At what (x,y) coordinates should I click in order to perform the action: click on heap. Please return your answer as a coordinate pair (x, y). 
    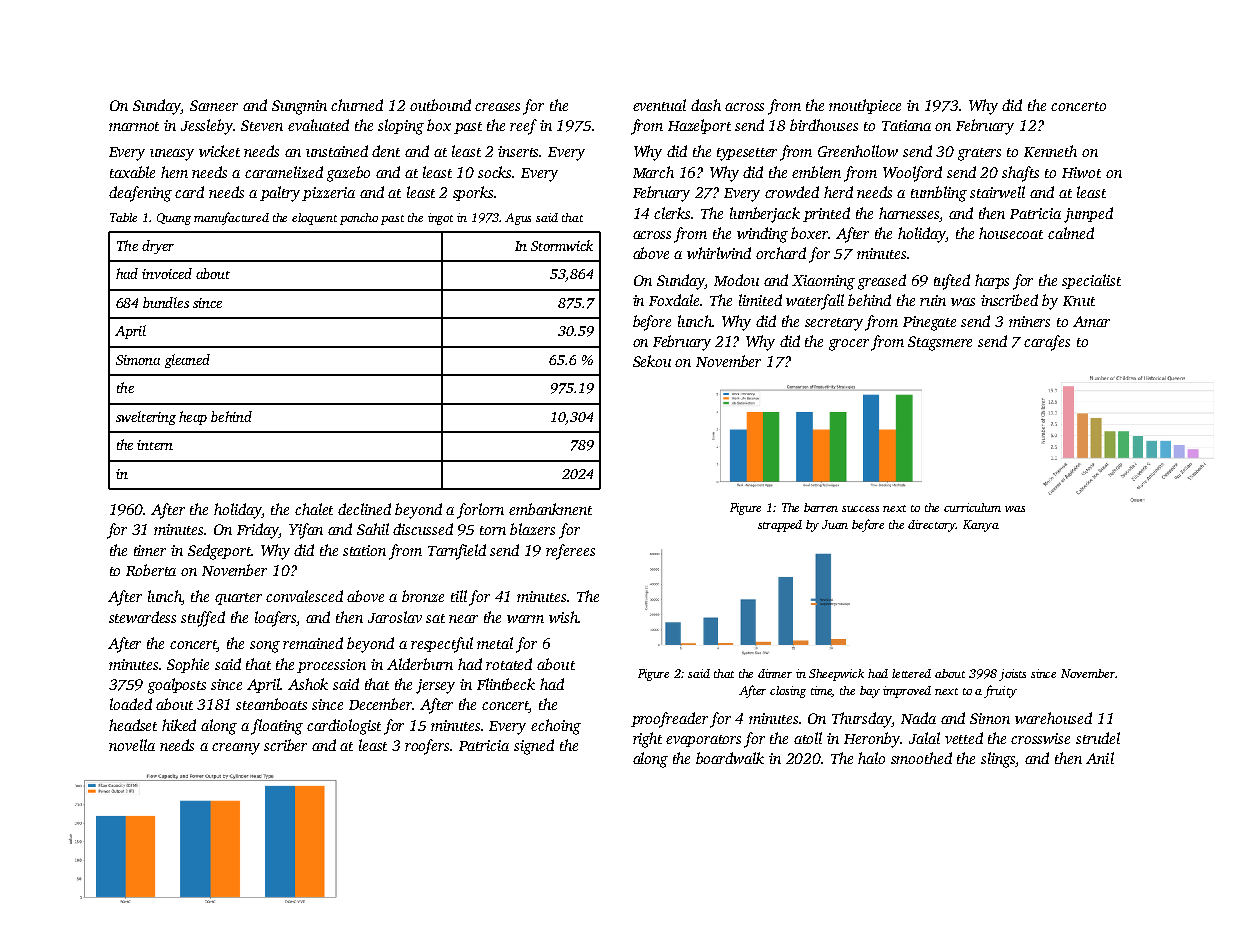
    Looking at the image, I should click on (193, 418).
